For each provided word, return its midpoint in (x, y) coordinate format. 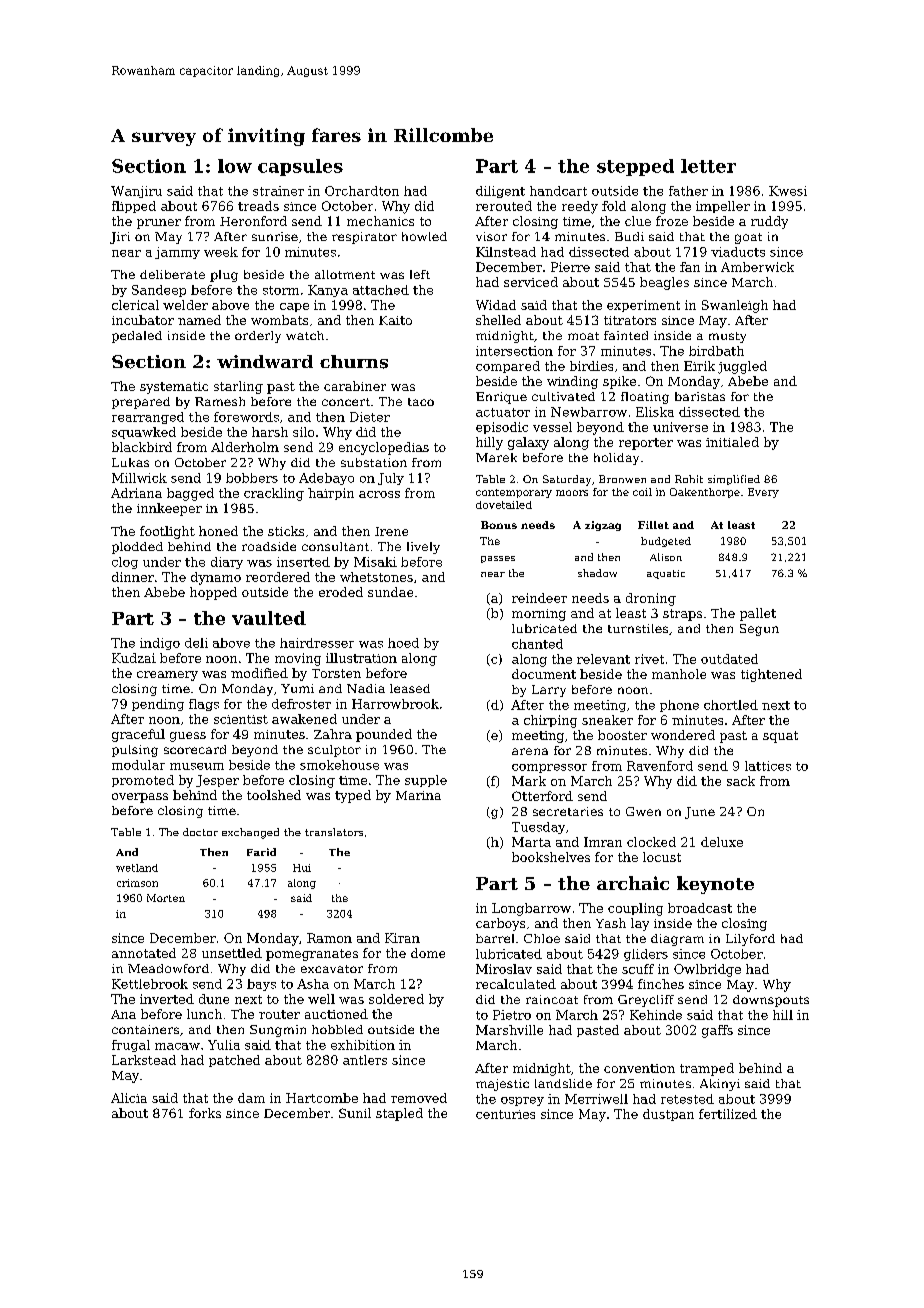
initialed (732, 442)
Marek (496, 457)
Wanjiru (136, 192)
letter (708, 166)
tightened (771, 675)
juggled (742, 367)
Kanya (328, 291)
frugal (131, 1046)
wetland (137, 868)
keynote (715, 885)
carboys (500, 924)
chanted (537, 644)
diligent (500, 192)
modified (259, 673)
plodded (137, 548)
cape (294, 307)
